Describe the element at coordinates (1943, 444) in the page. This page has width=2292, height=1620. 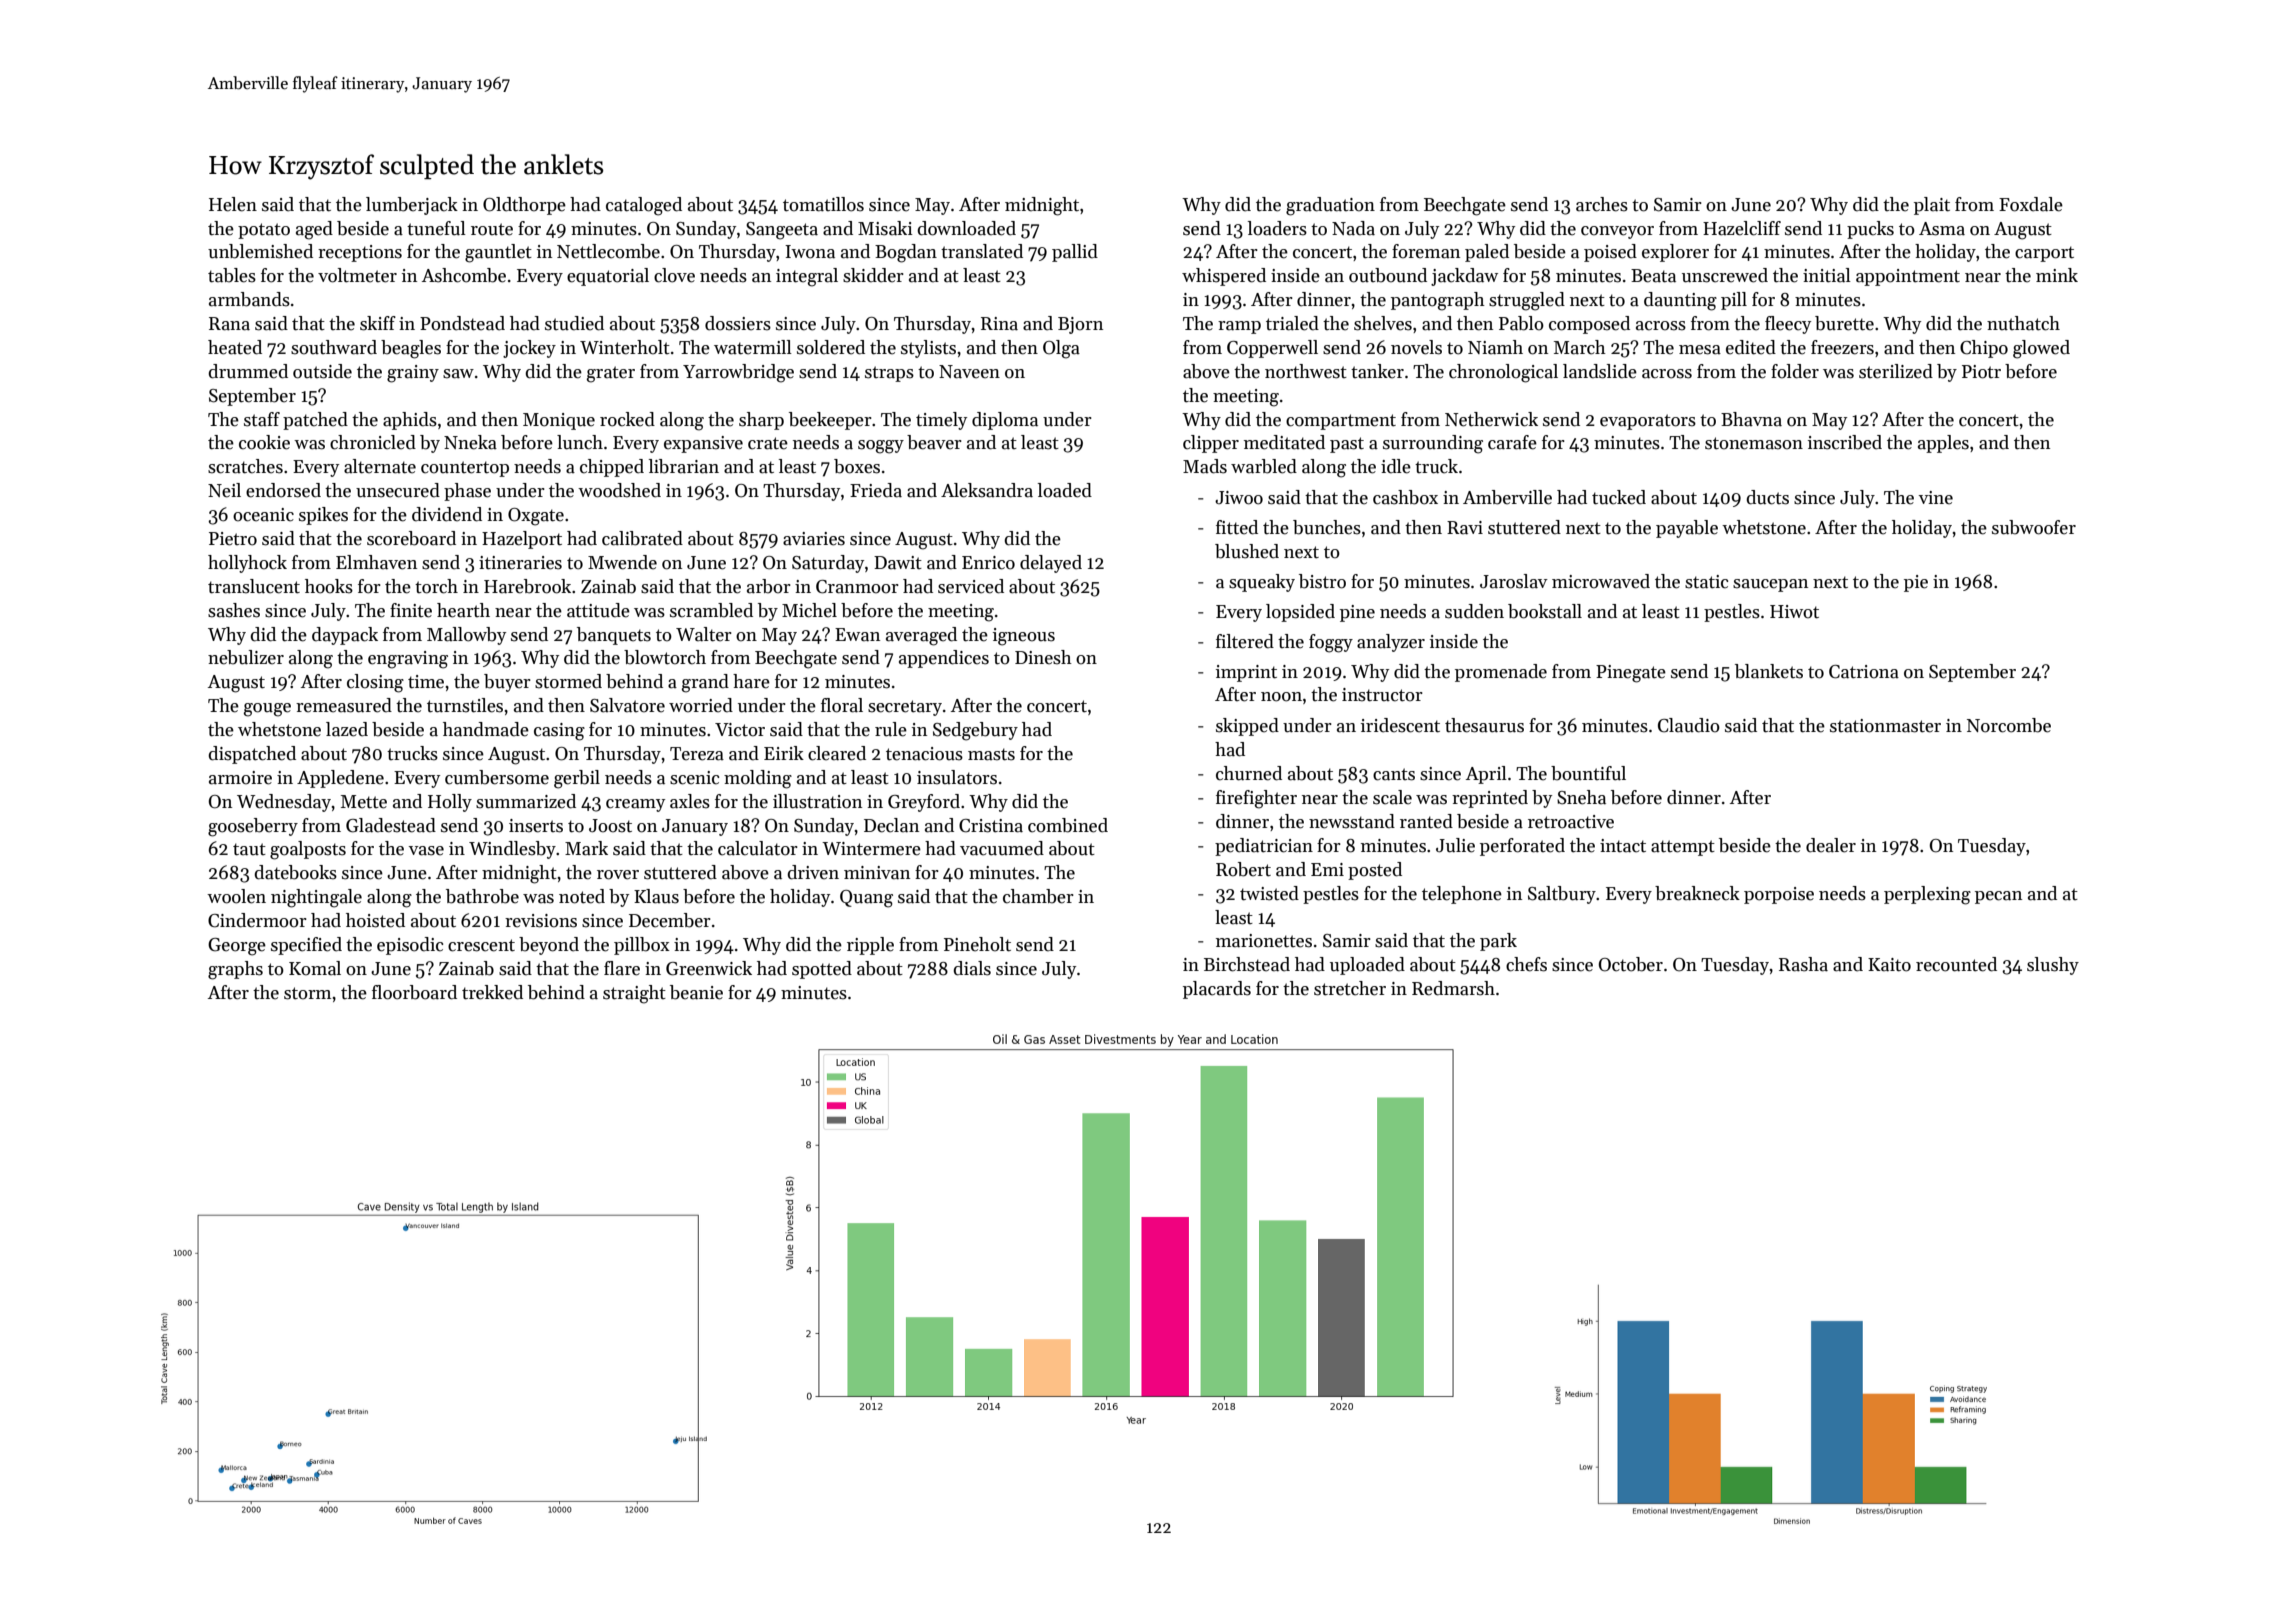
I see `apples` at that location.
